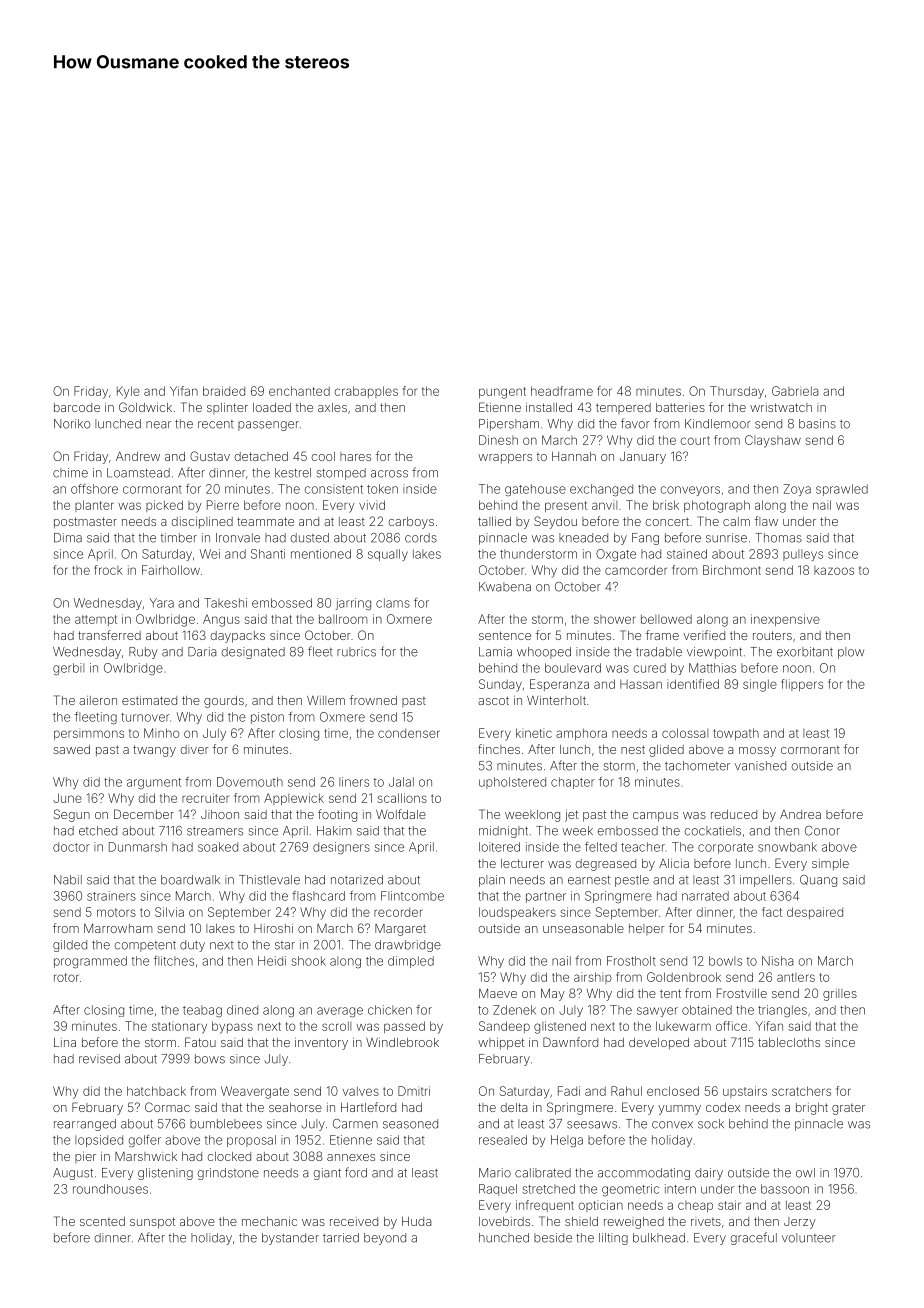 The image size is (924, 1308). I want to click on chime, so click(70, 473).
